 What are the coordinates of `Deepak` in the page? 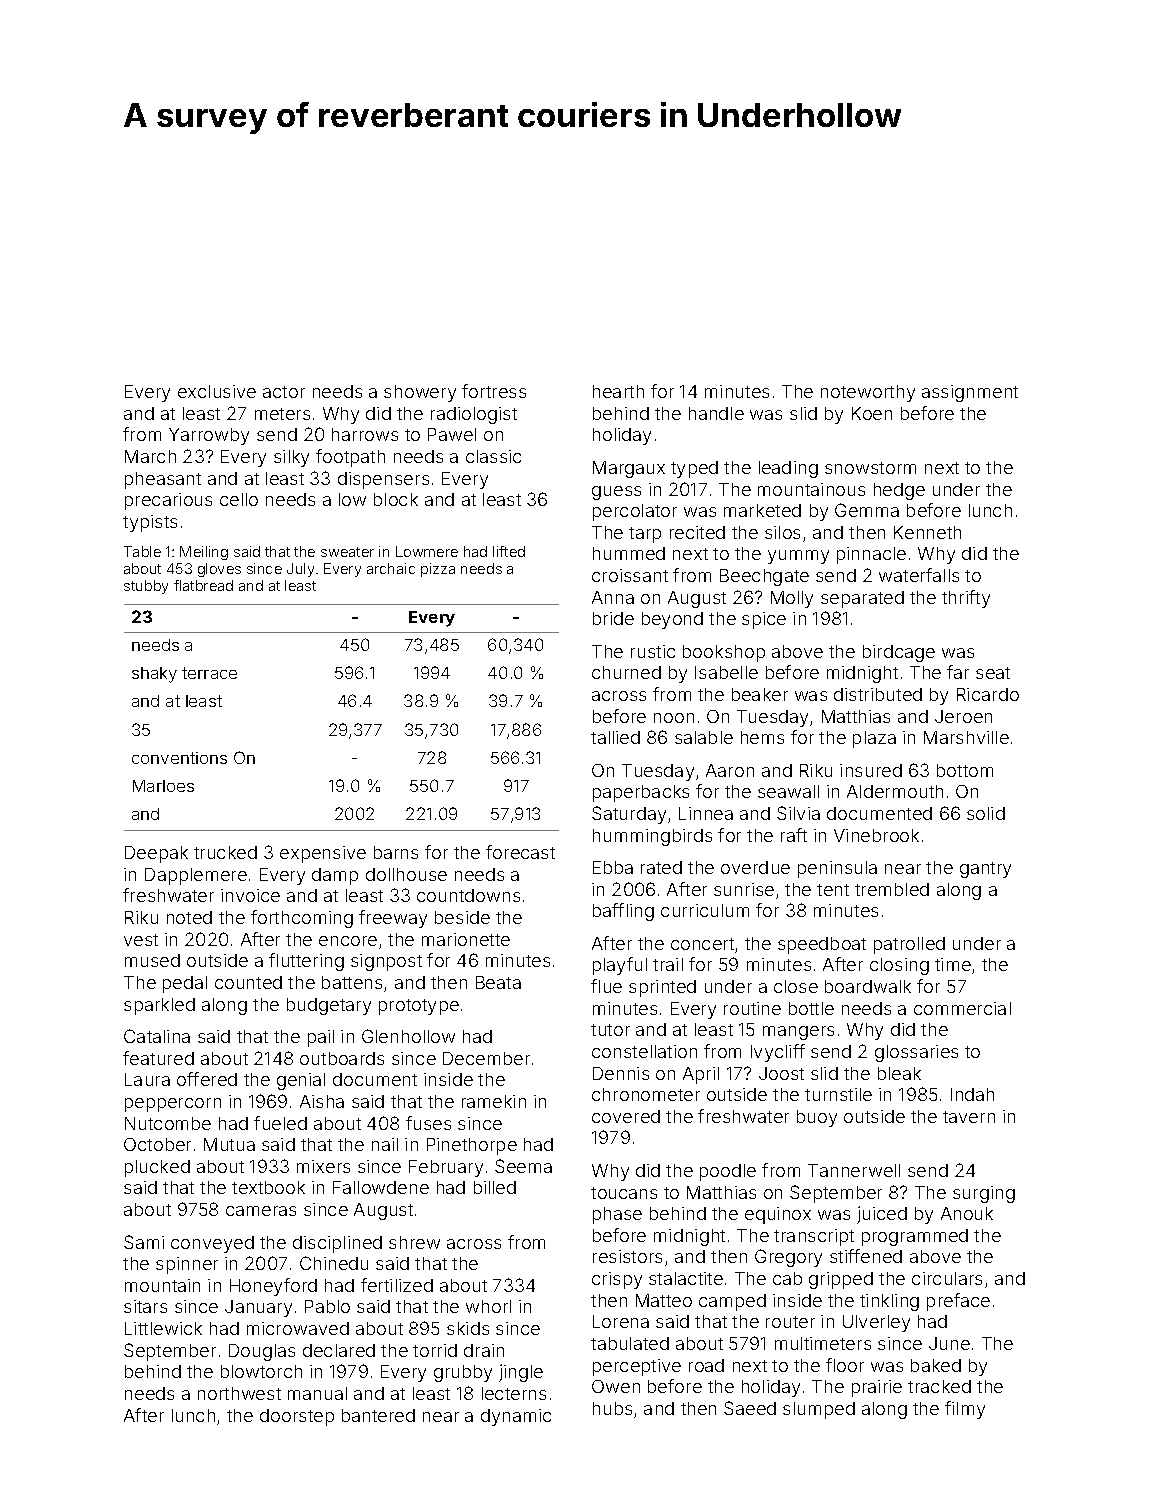 It's located at (156, 854).
